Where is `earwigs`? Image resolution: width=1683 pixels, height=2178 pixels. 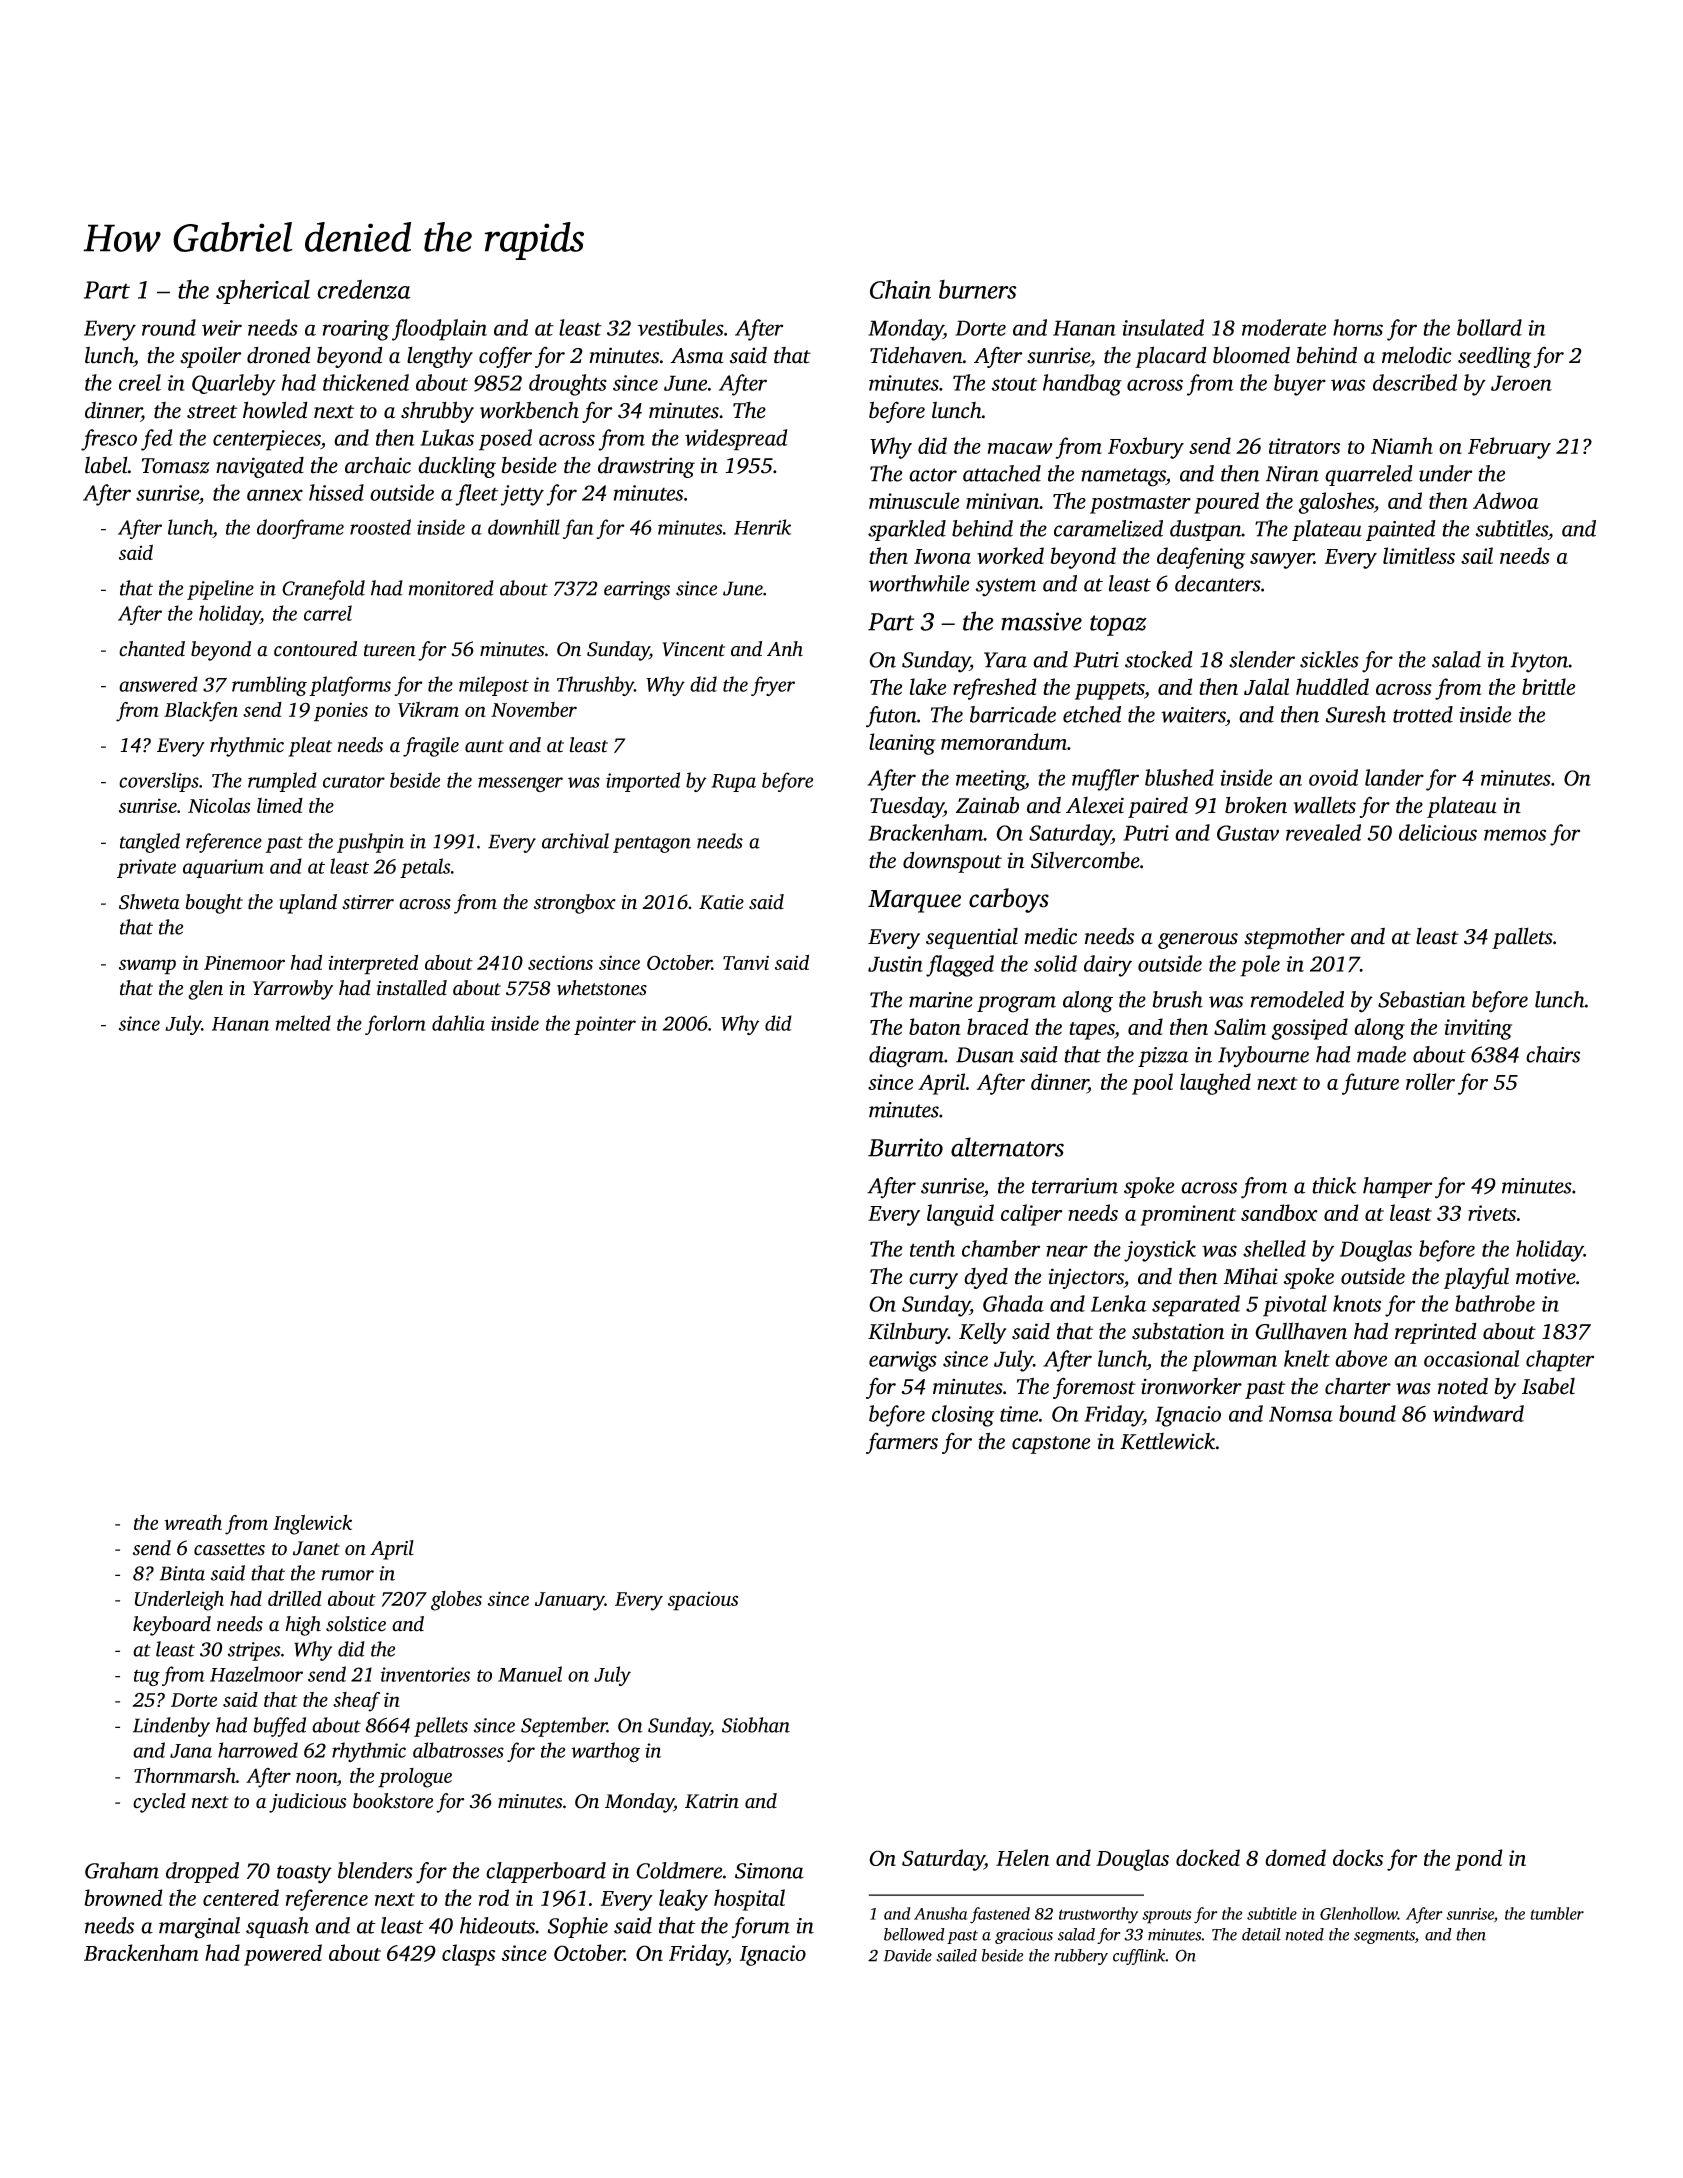 earwigs is located at coordinates (903, 1361).
